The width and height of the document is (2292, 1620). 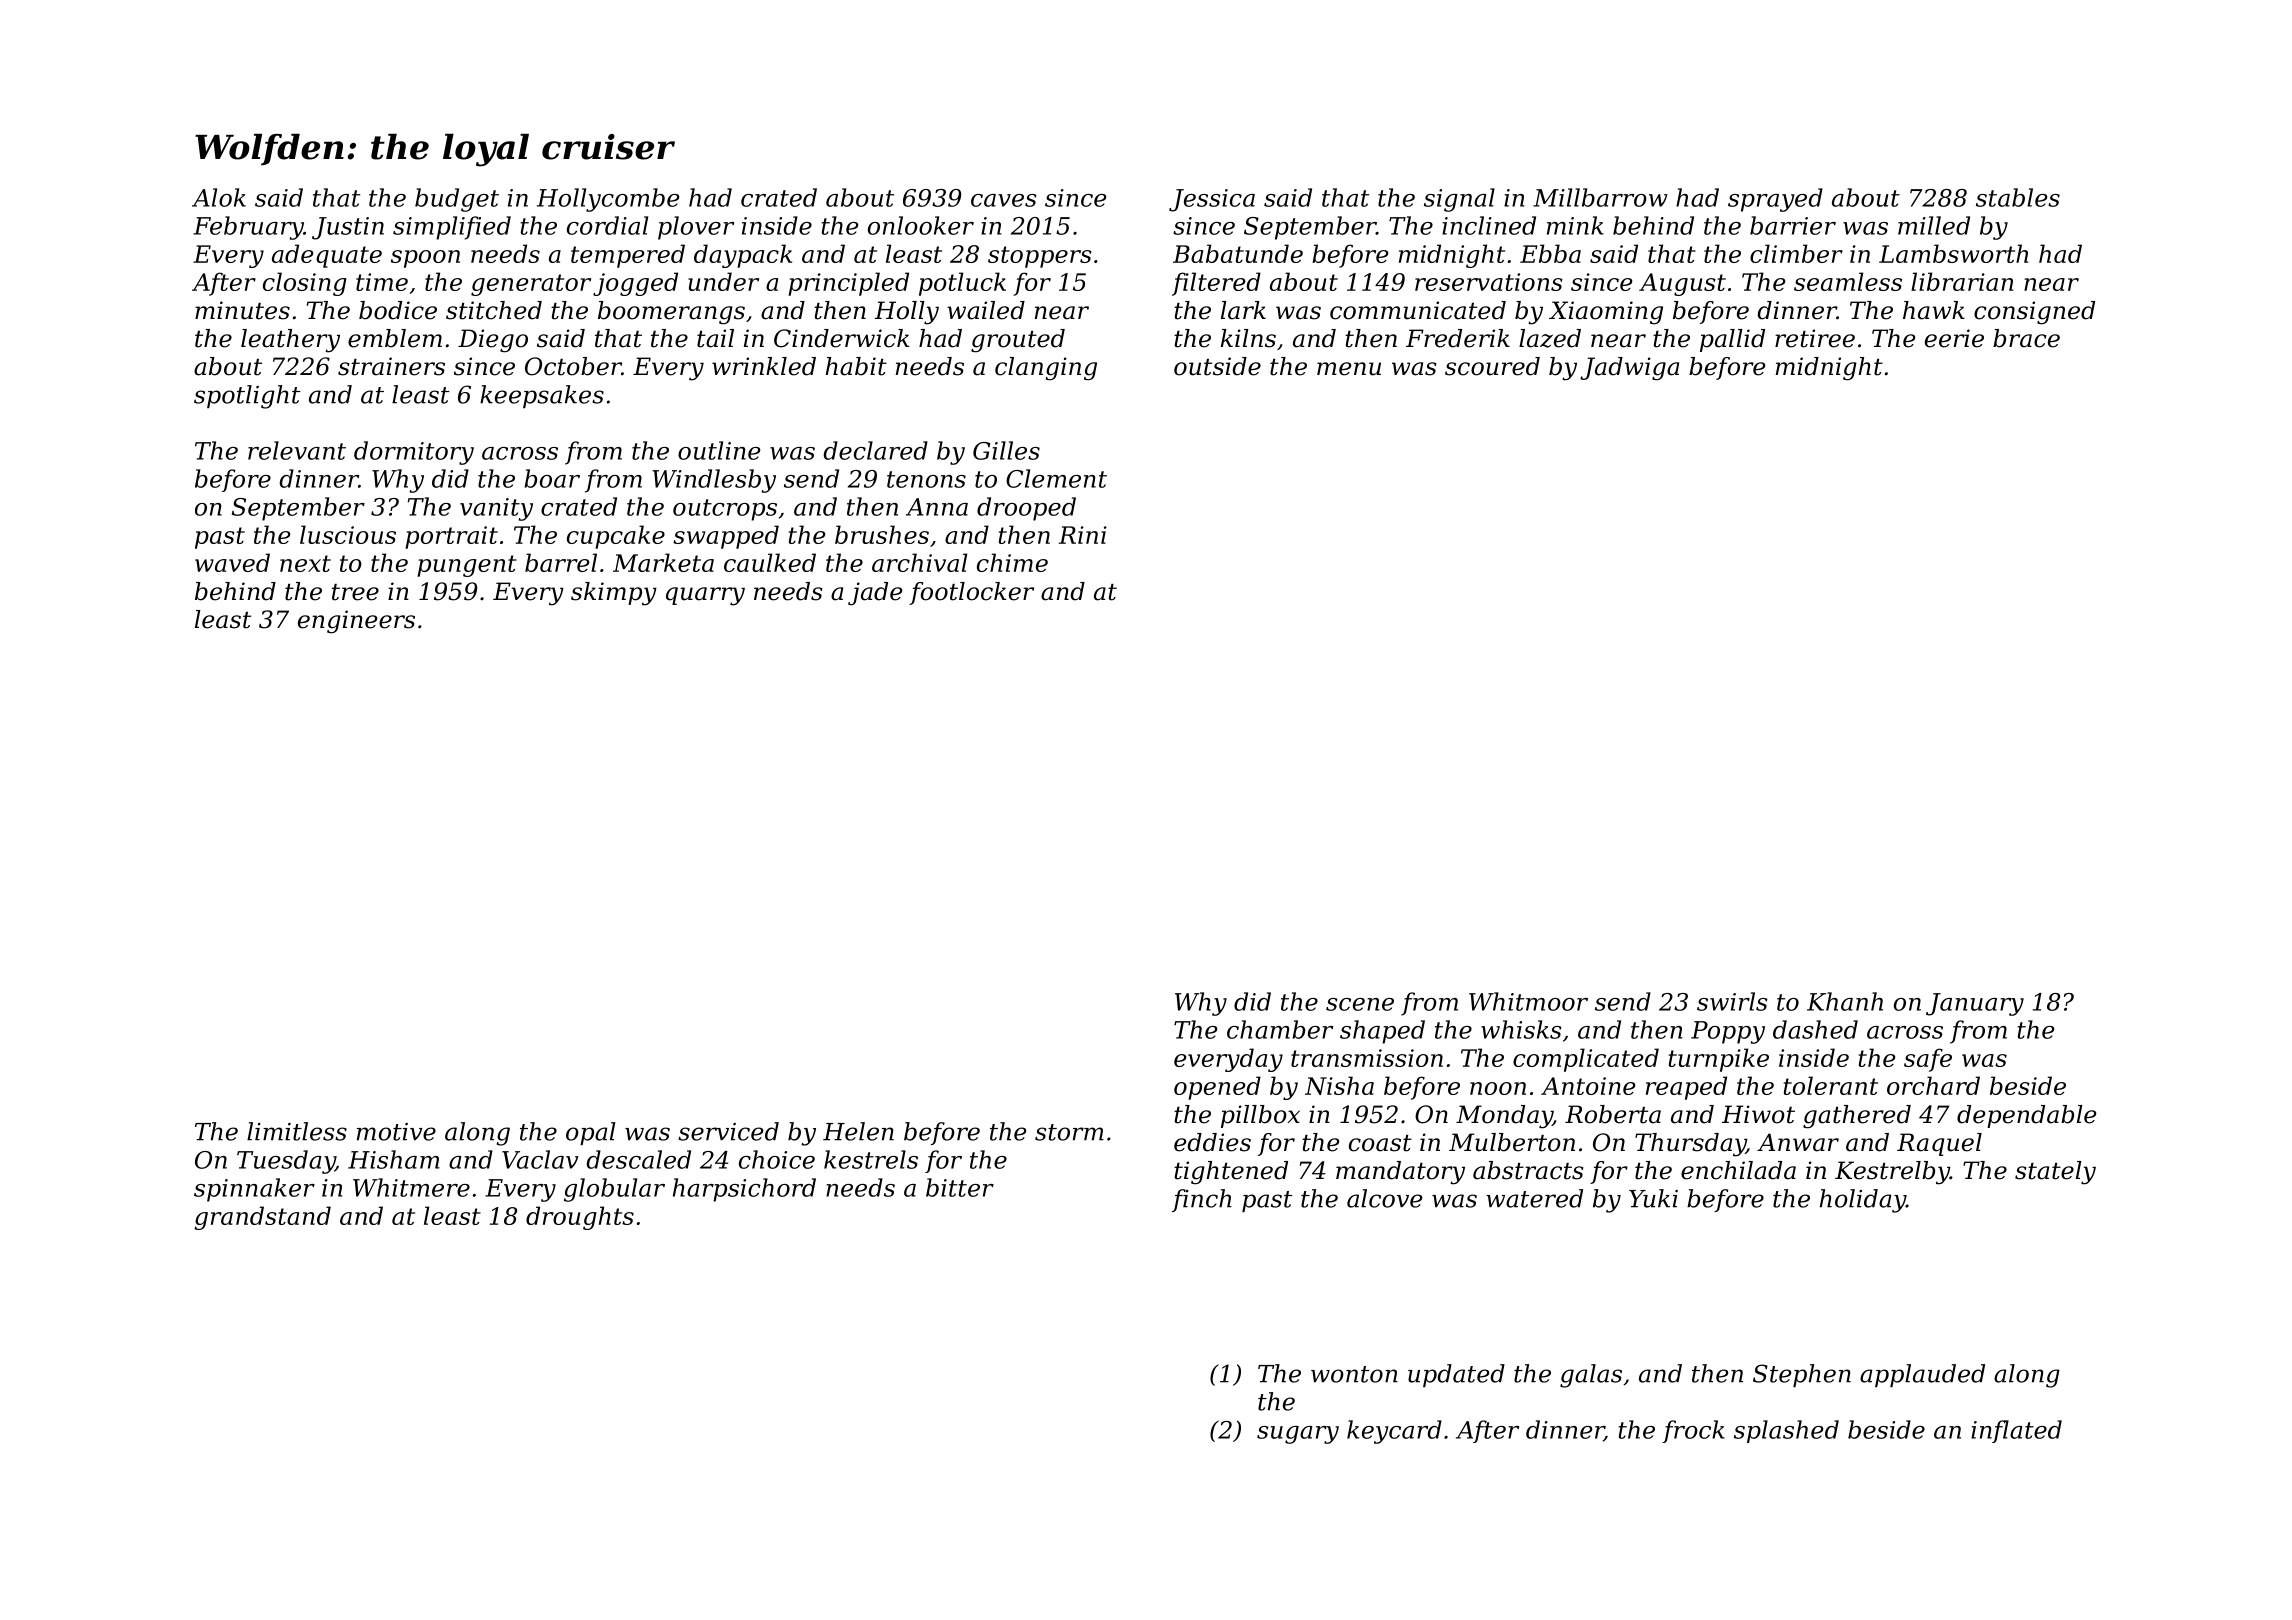 What do you see at coordinates (614, 1190) in the document?
I see `globular` at bounding box center [614, 1190].
